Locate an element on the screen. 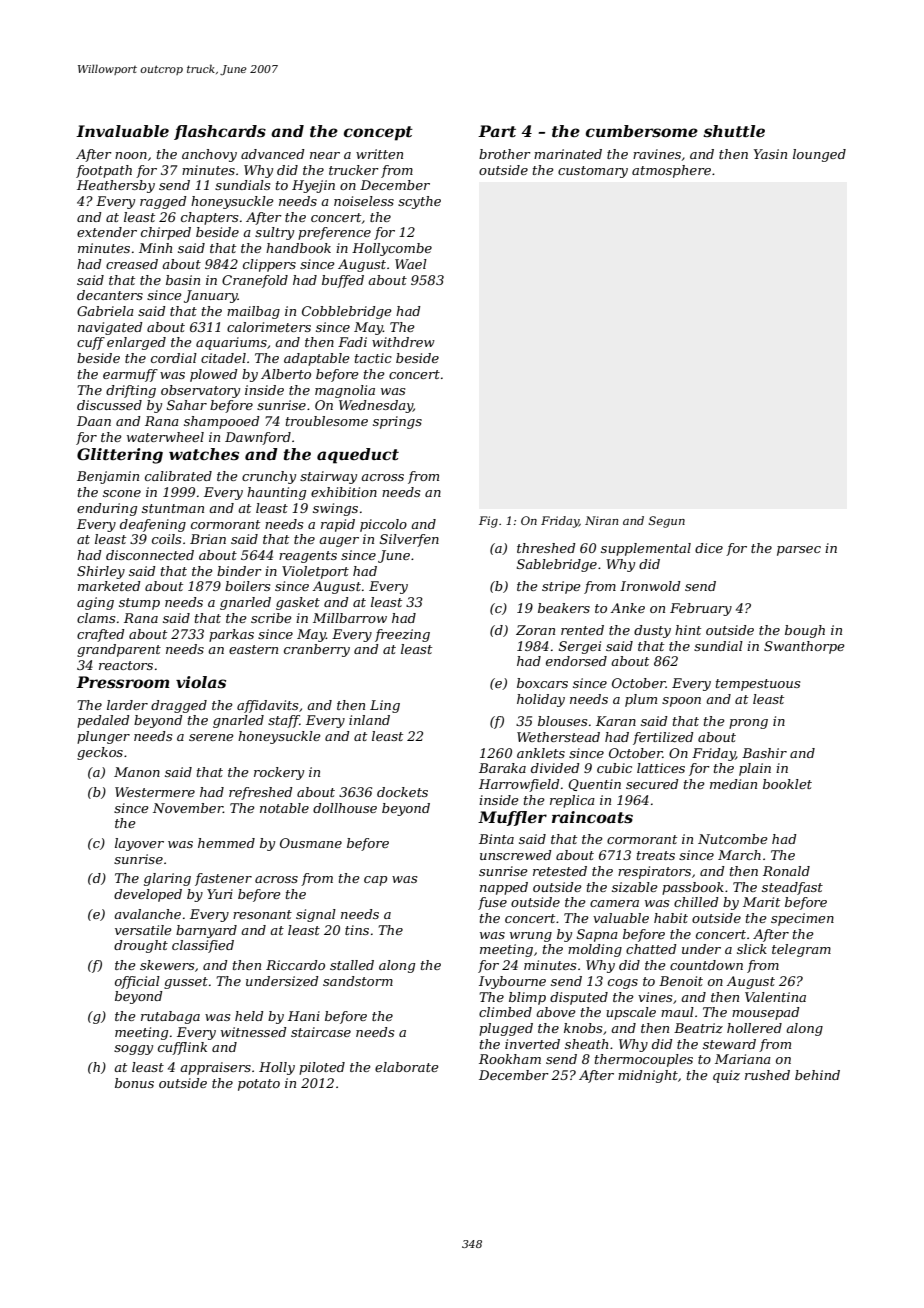  avalanche is located at coordinates (147, 914).
